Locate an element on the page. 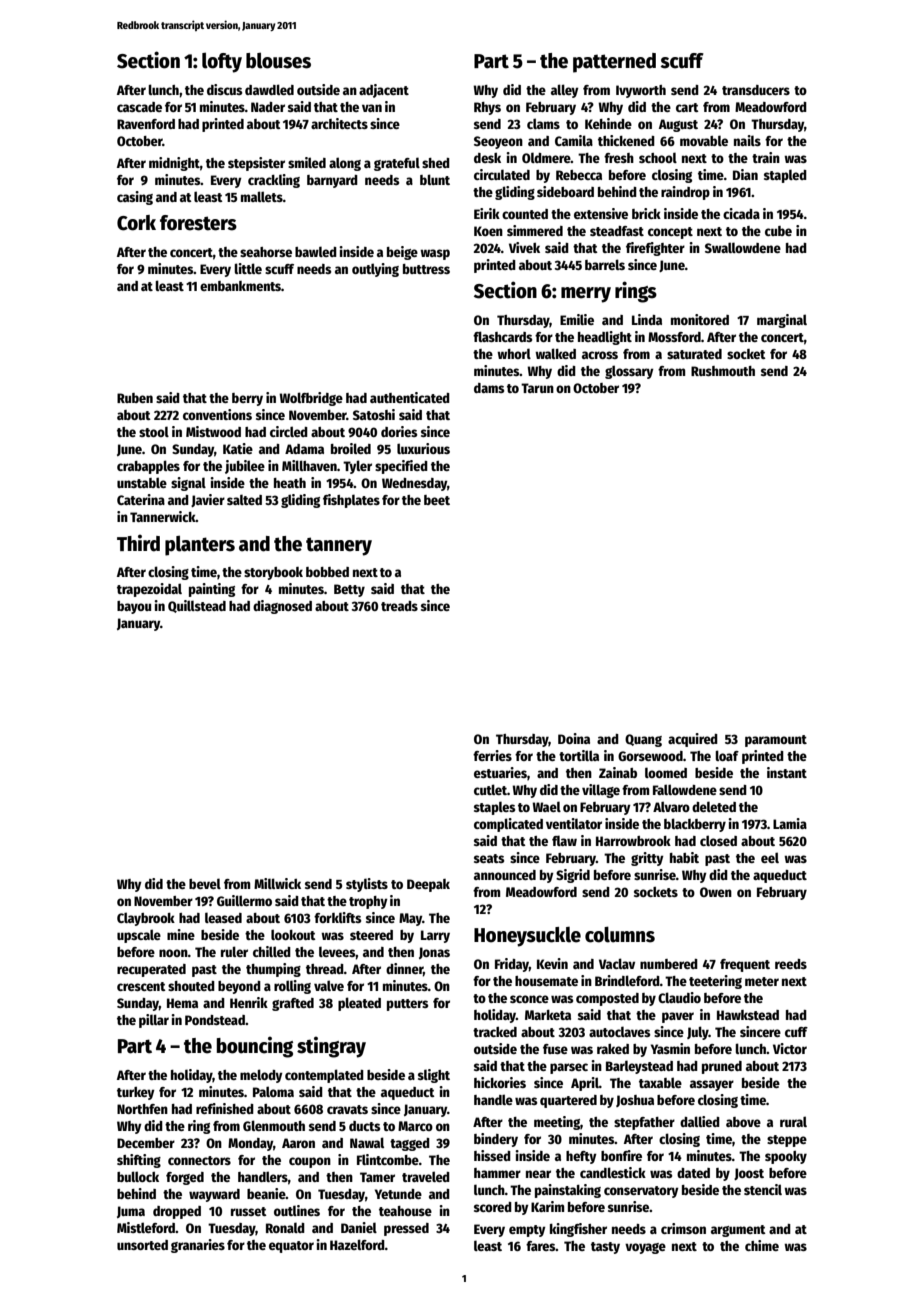 Image resolution: width=924 pixels, height=1308 pixels. treads is located at coordinates (399, 606).
